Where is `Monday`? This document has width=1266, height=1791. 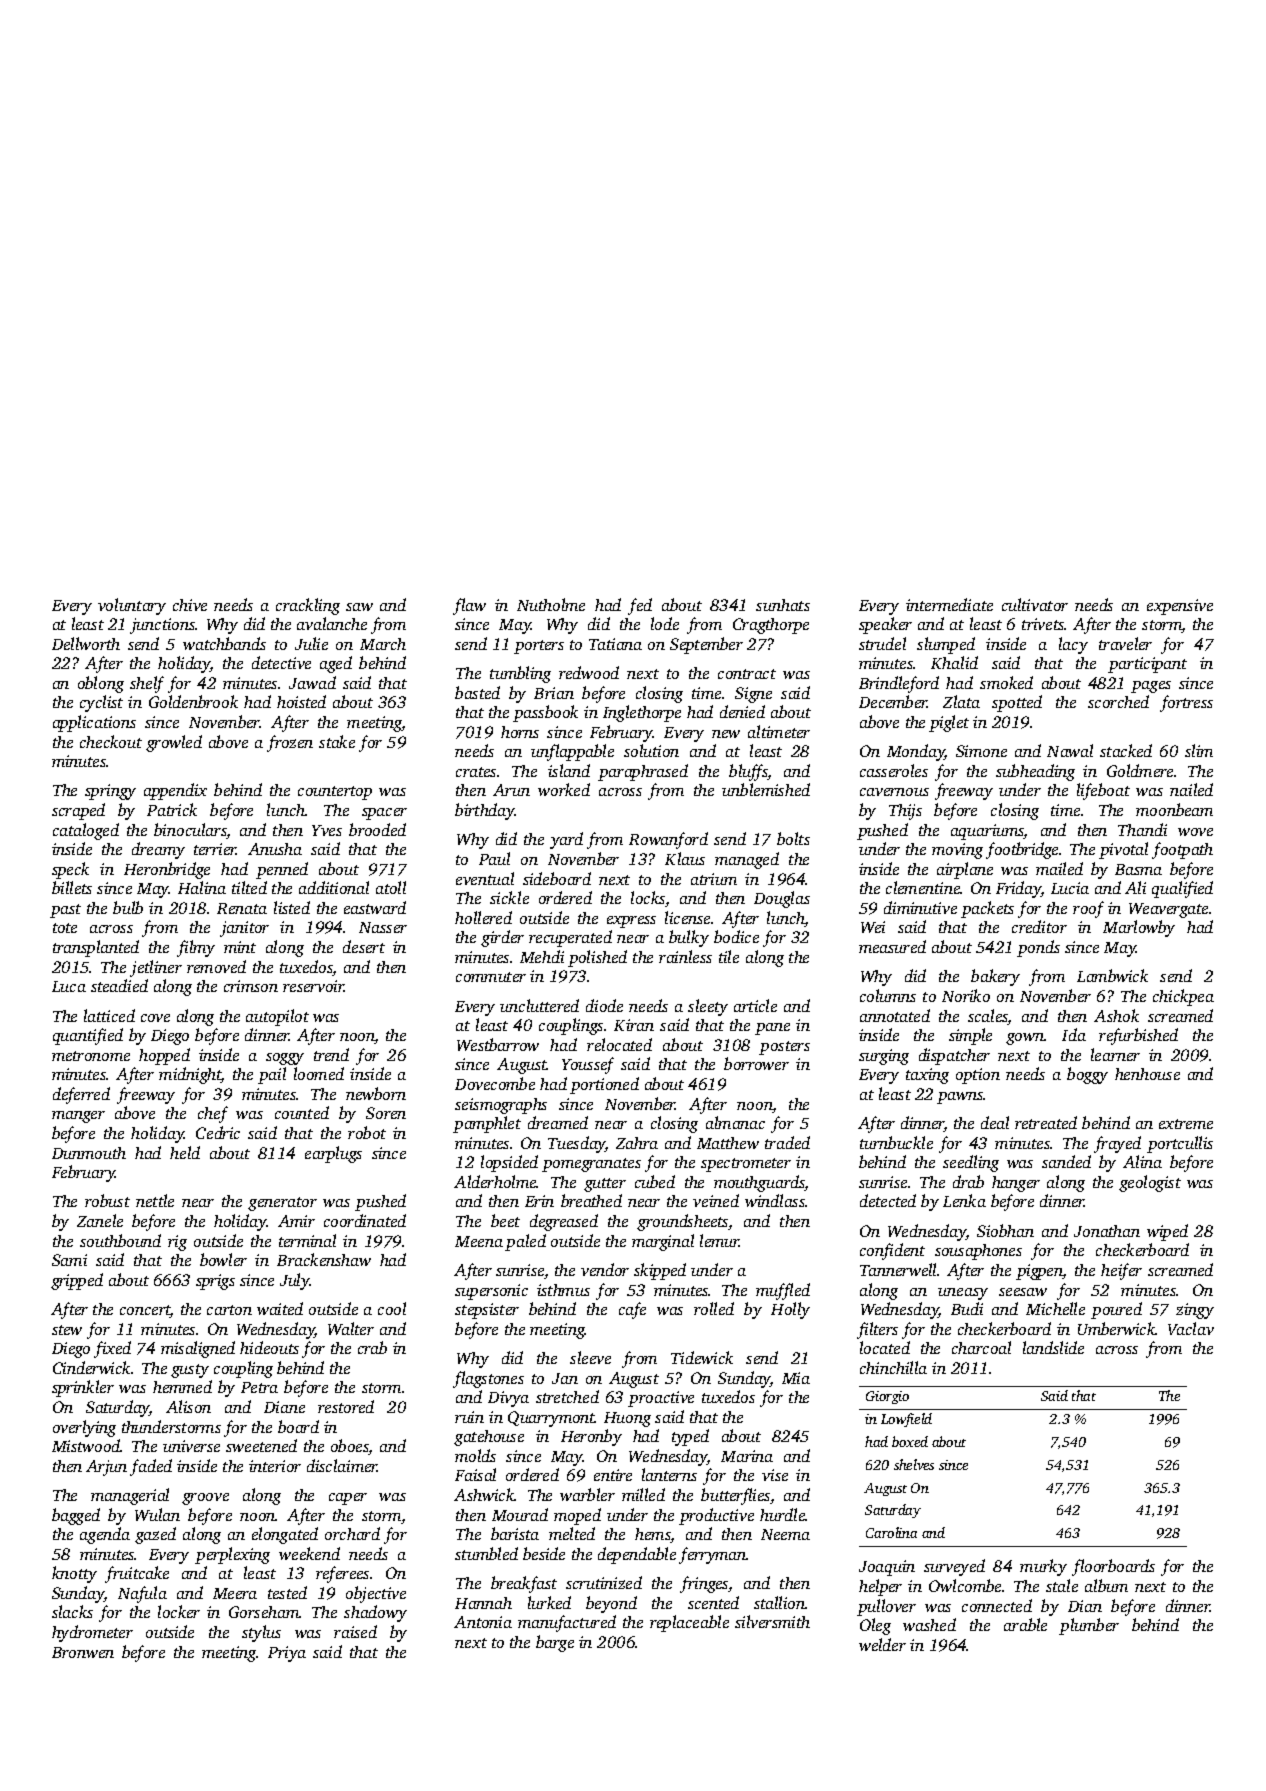 Monday is located at coordinates (916, 752).
